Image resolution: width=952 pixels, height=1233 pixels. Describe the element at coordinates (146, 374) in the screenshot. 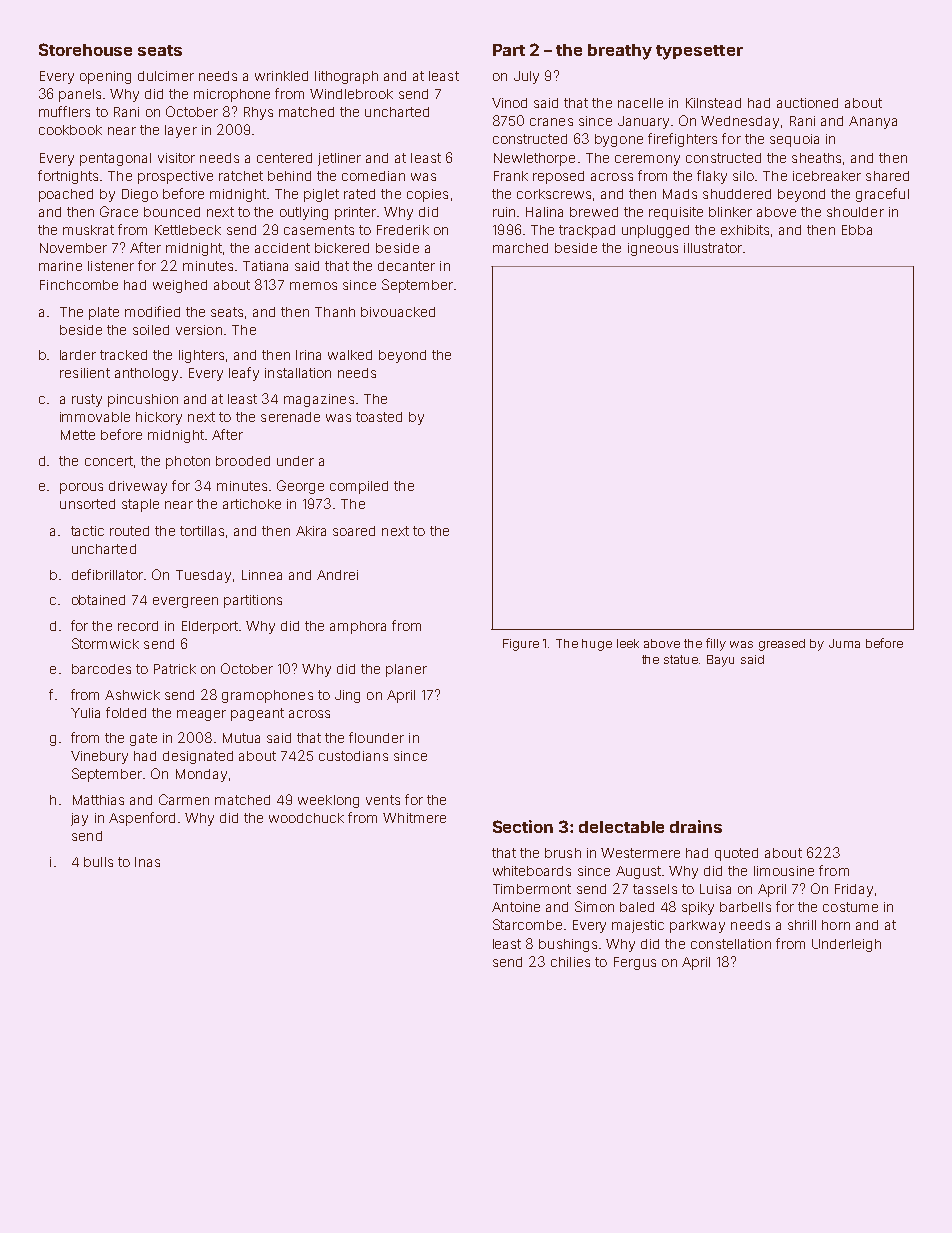

I see `anthology` at that location.
